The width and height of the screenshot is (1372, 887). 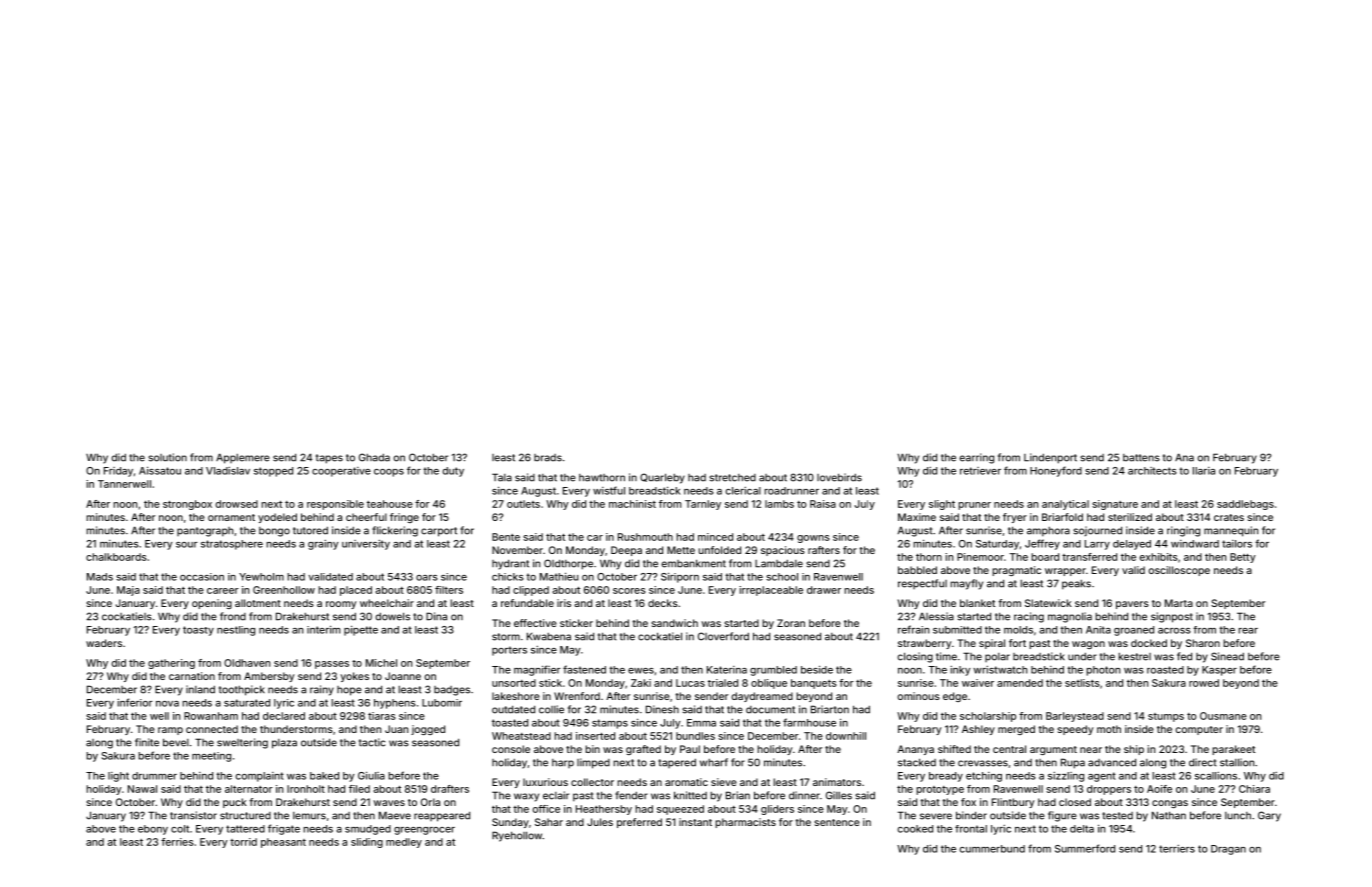 What do you see at coordinates (510, 564) in the screenshot?
I see `hydrant` at bounding box center [510, 564].
